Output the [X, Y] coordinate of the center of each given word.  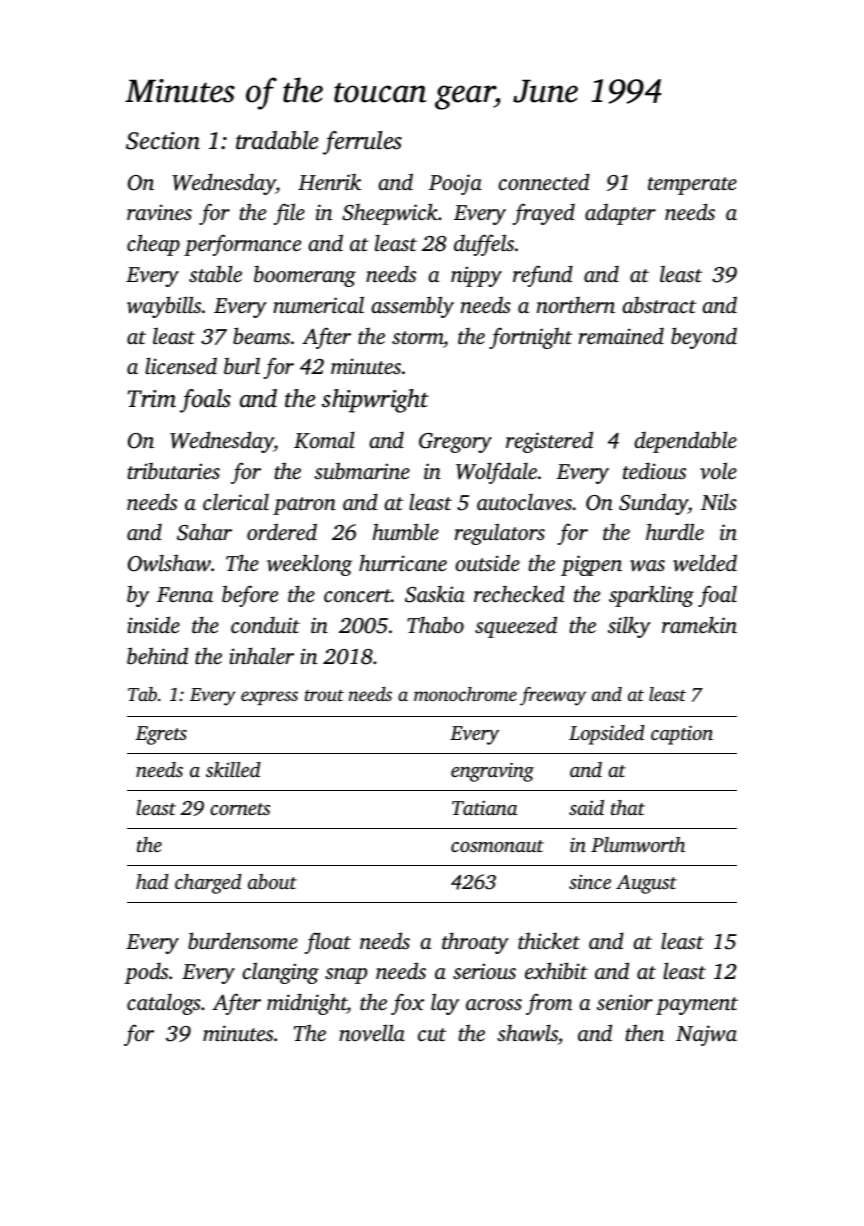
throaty [475, 943]
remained [621, 335]
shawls [527, 1033]
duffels [484, 245]
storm [417, 337]
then [645, 1032]
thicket [549, 940]
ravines [159, 212]
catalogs [164, 1004]
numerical [318, 304]
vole [718, 471]
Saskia [435, 594]
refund [543, 276]
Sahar [204, 532]
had [152, 881]
